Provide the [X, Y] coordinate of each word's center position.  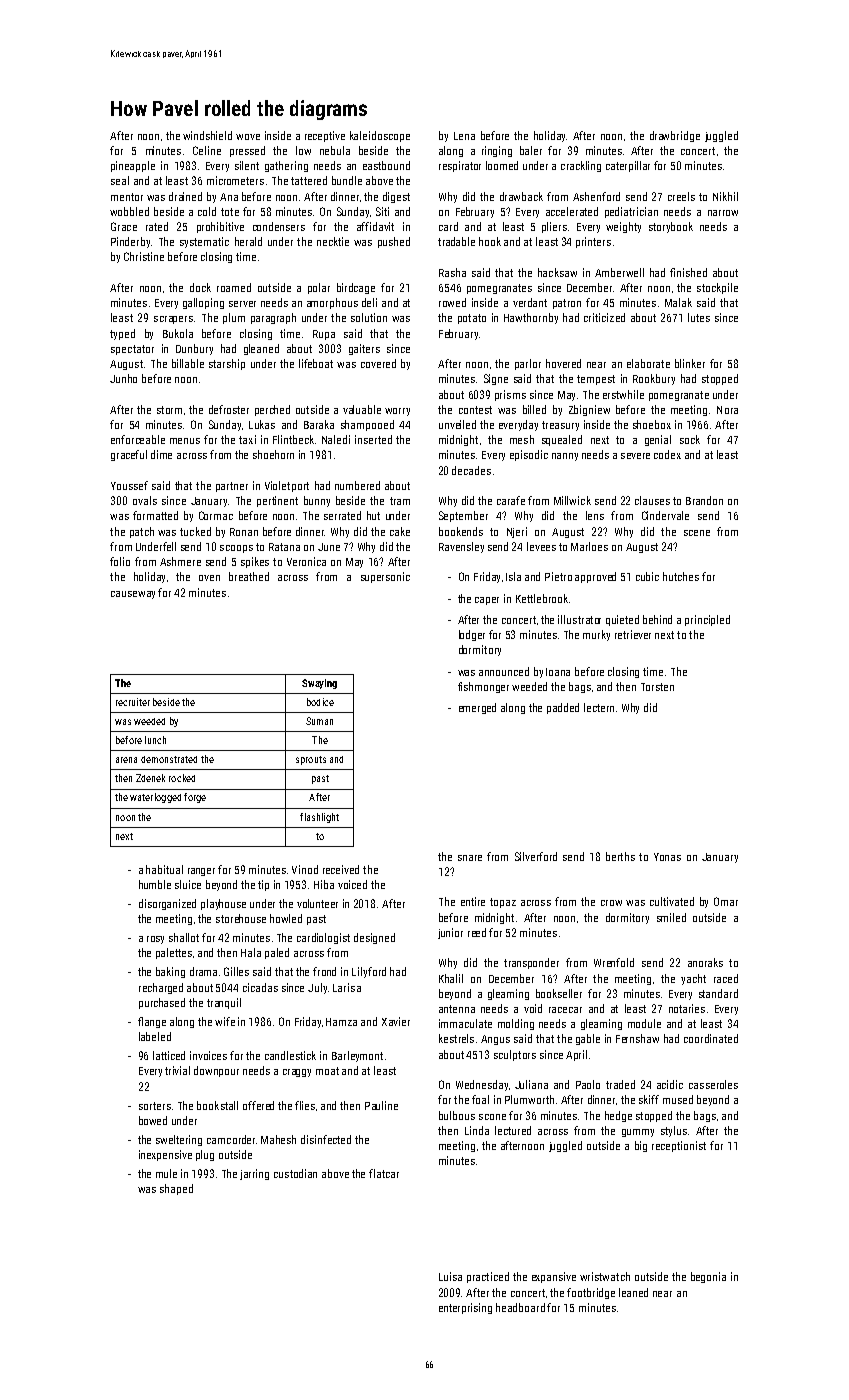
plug [205, 1155]
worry [397, 412]
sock [690, 439]
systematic [204, 242]
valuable [362, 409]
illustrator [579, 619]
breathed [249, 576]
